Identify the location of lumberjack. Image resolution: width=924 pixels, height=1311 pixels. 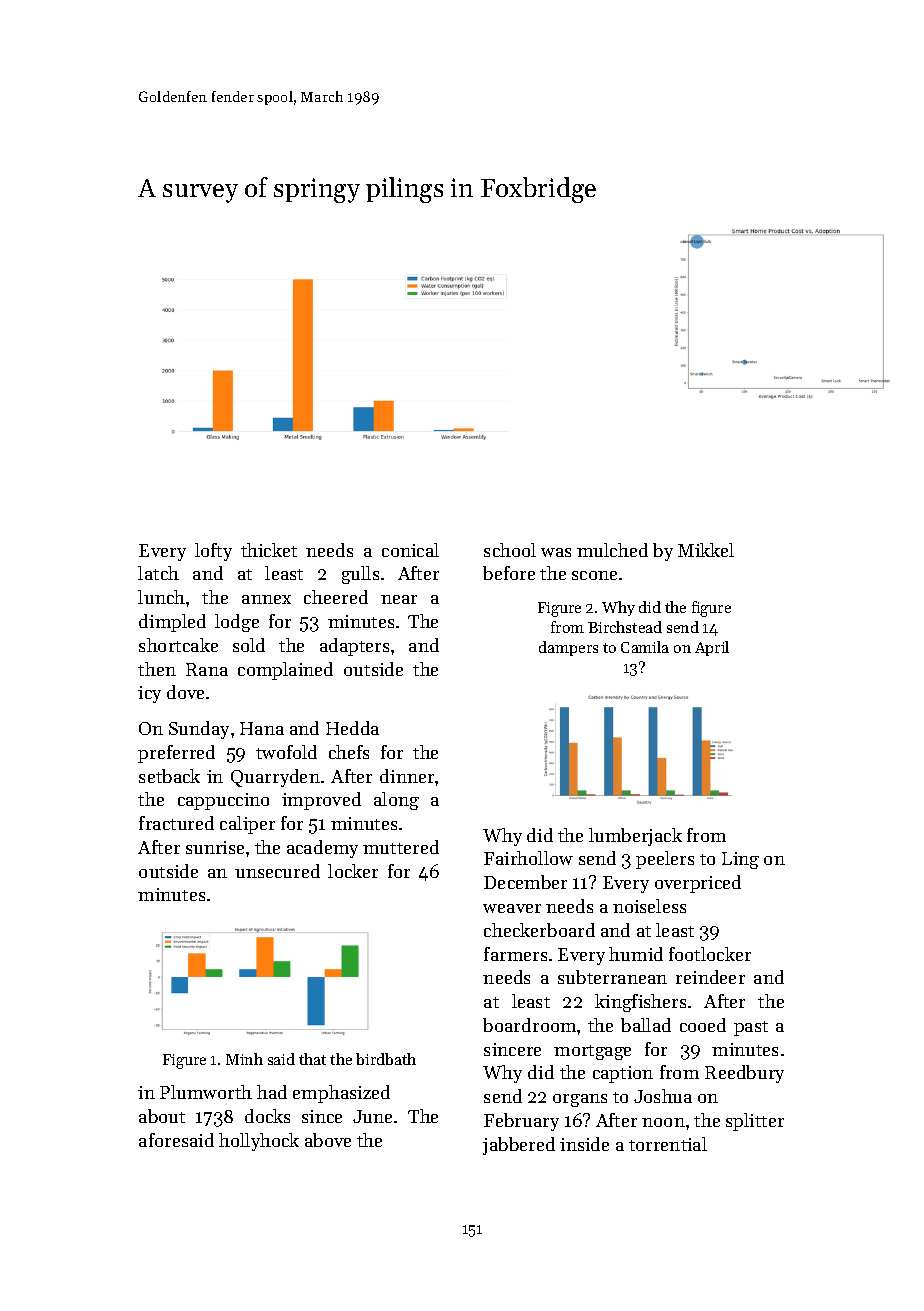
(635, 837).
